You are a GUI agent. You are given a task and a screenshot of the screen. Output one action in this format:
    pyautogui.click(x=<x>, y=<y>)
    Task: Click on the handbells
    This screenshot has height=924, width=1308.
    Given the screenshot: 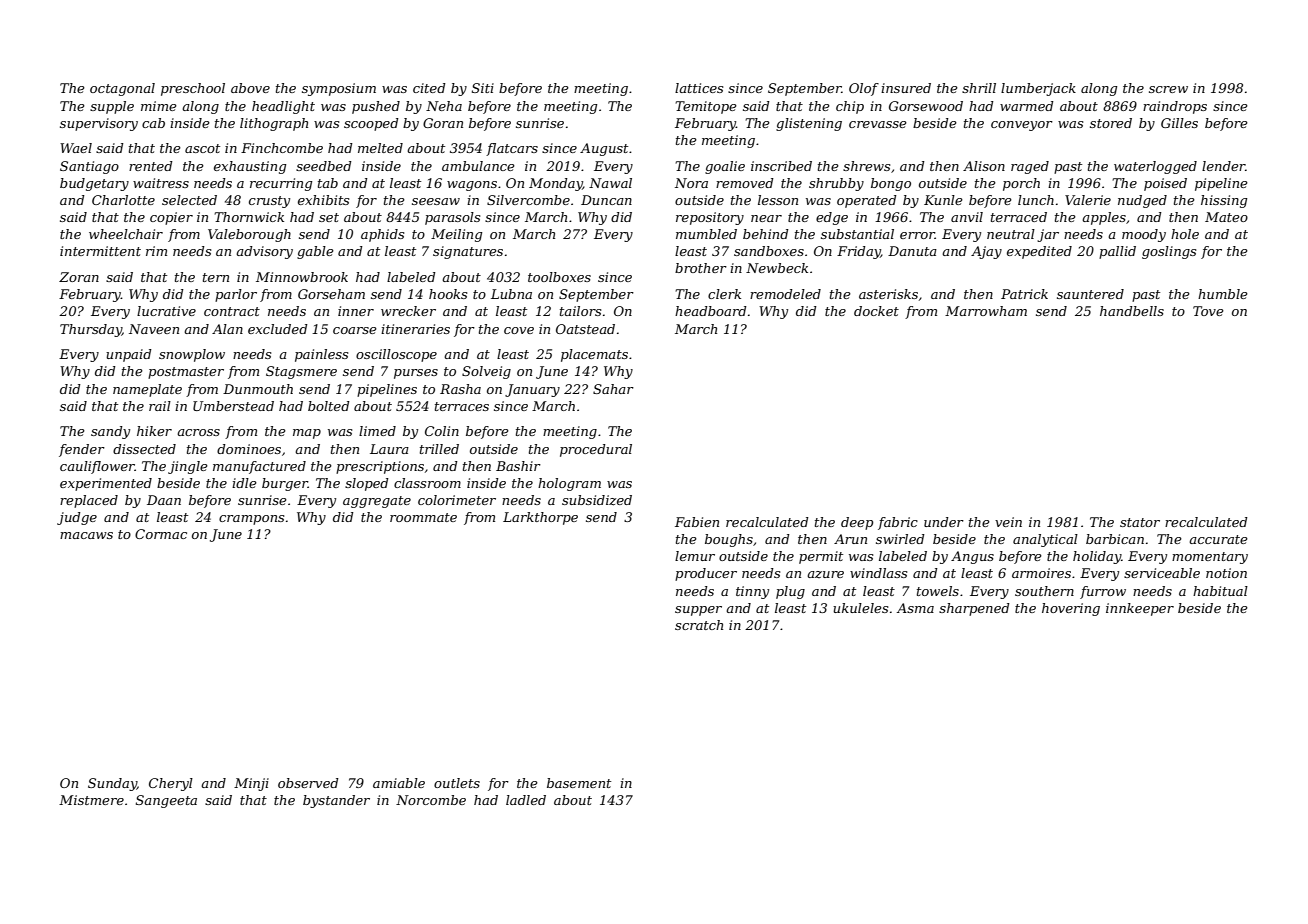 What is the action you would take?
    pyautogui.click(x=1132, y=311)
